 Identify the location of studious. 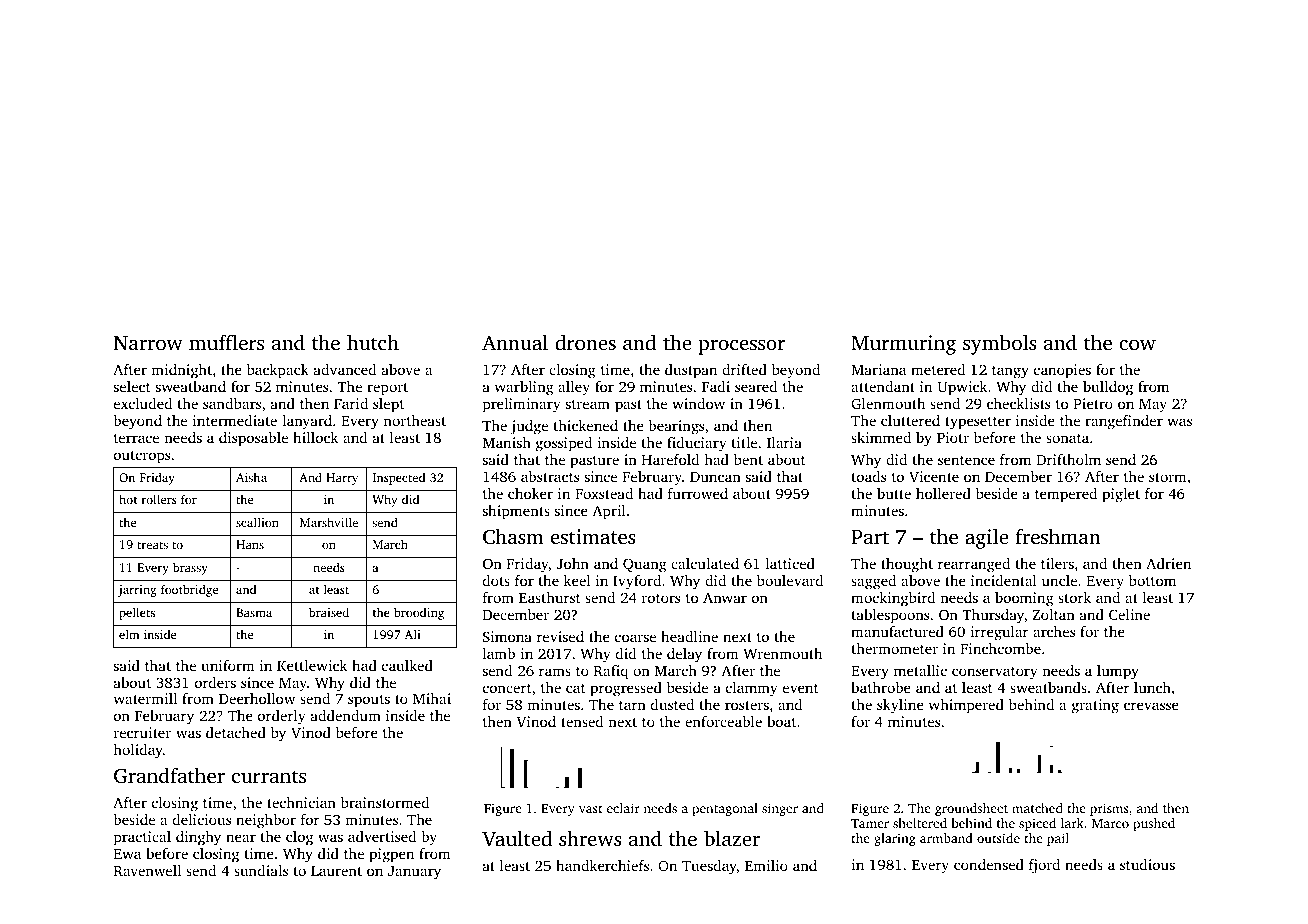
(1147, 864).
